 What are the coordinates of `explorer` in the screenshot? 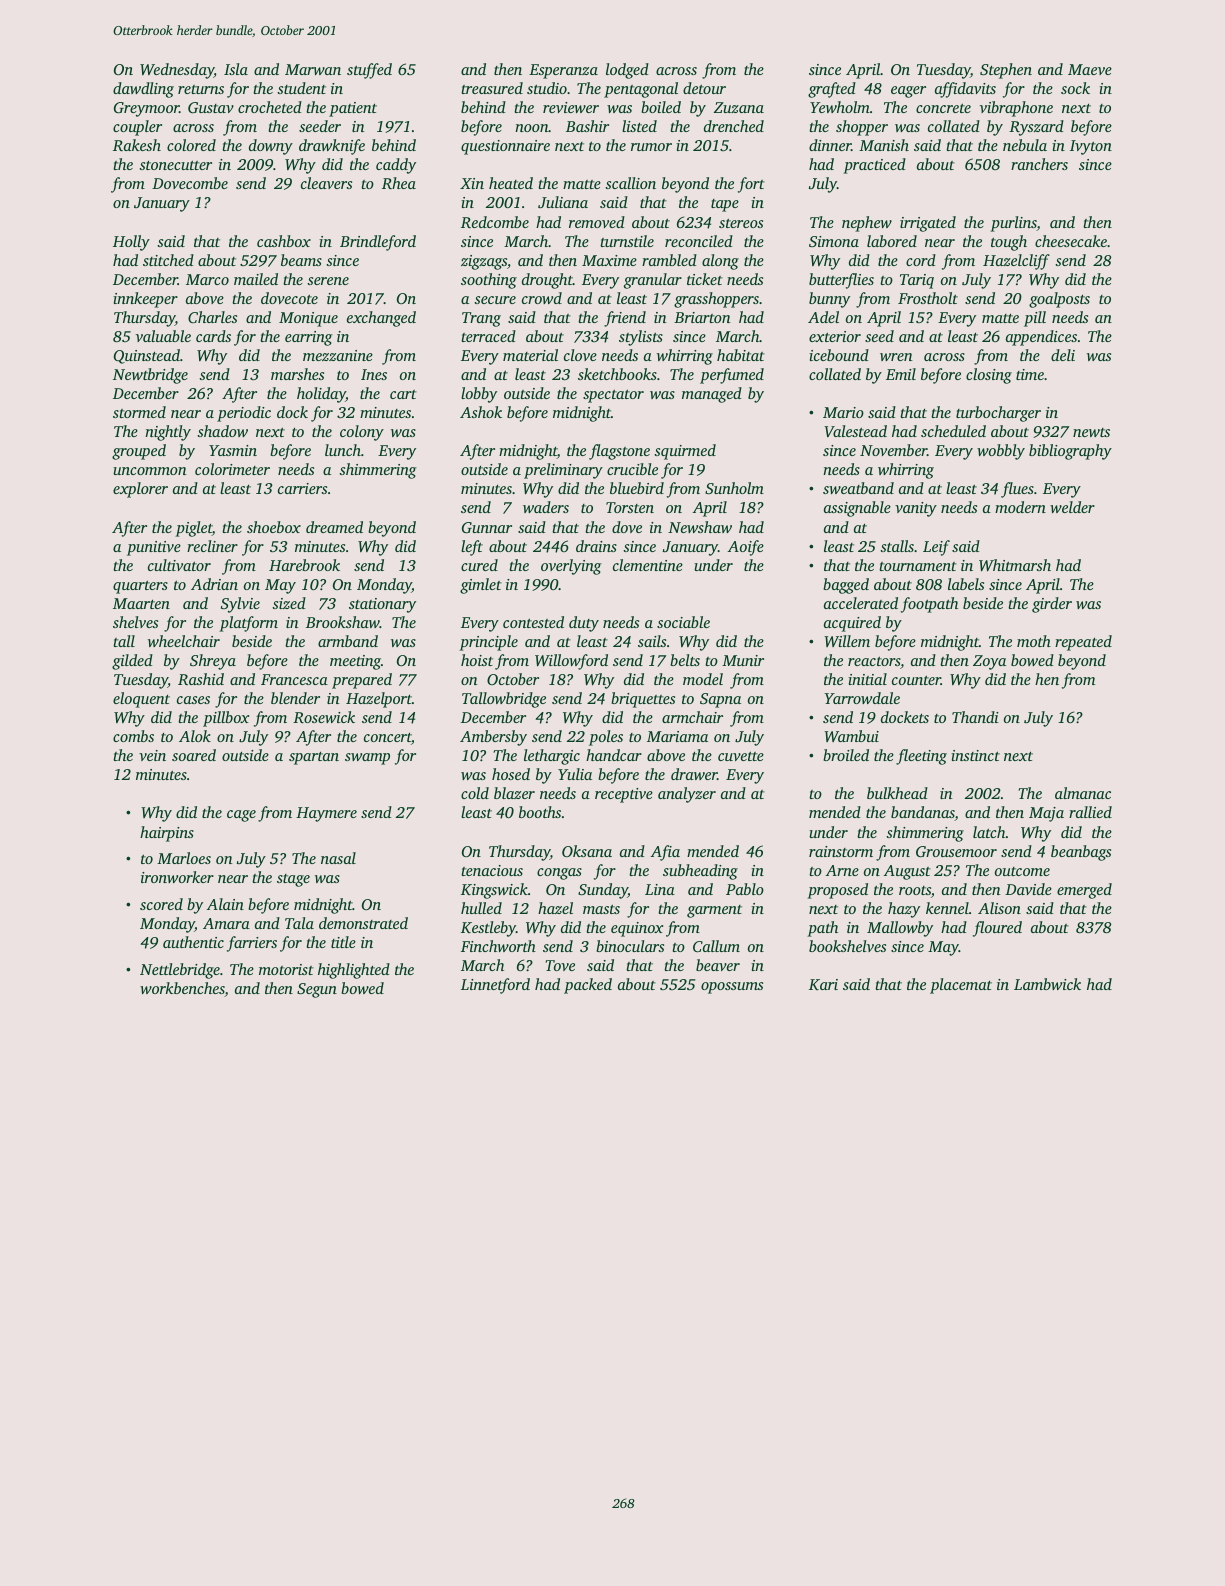 It's located at (140, 490).
